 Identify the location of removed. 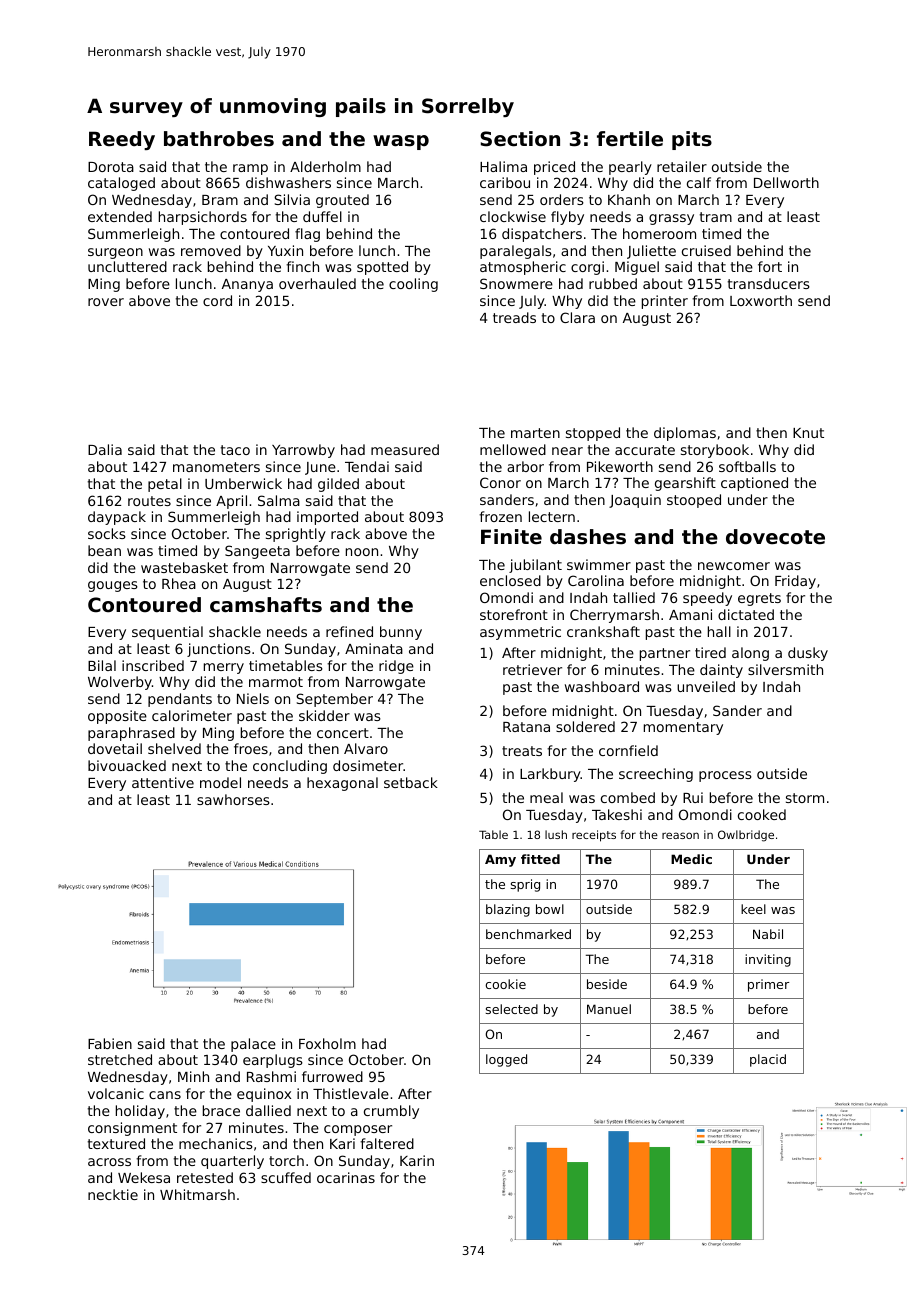
(211, 250).
